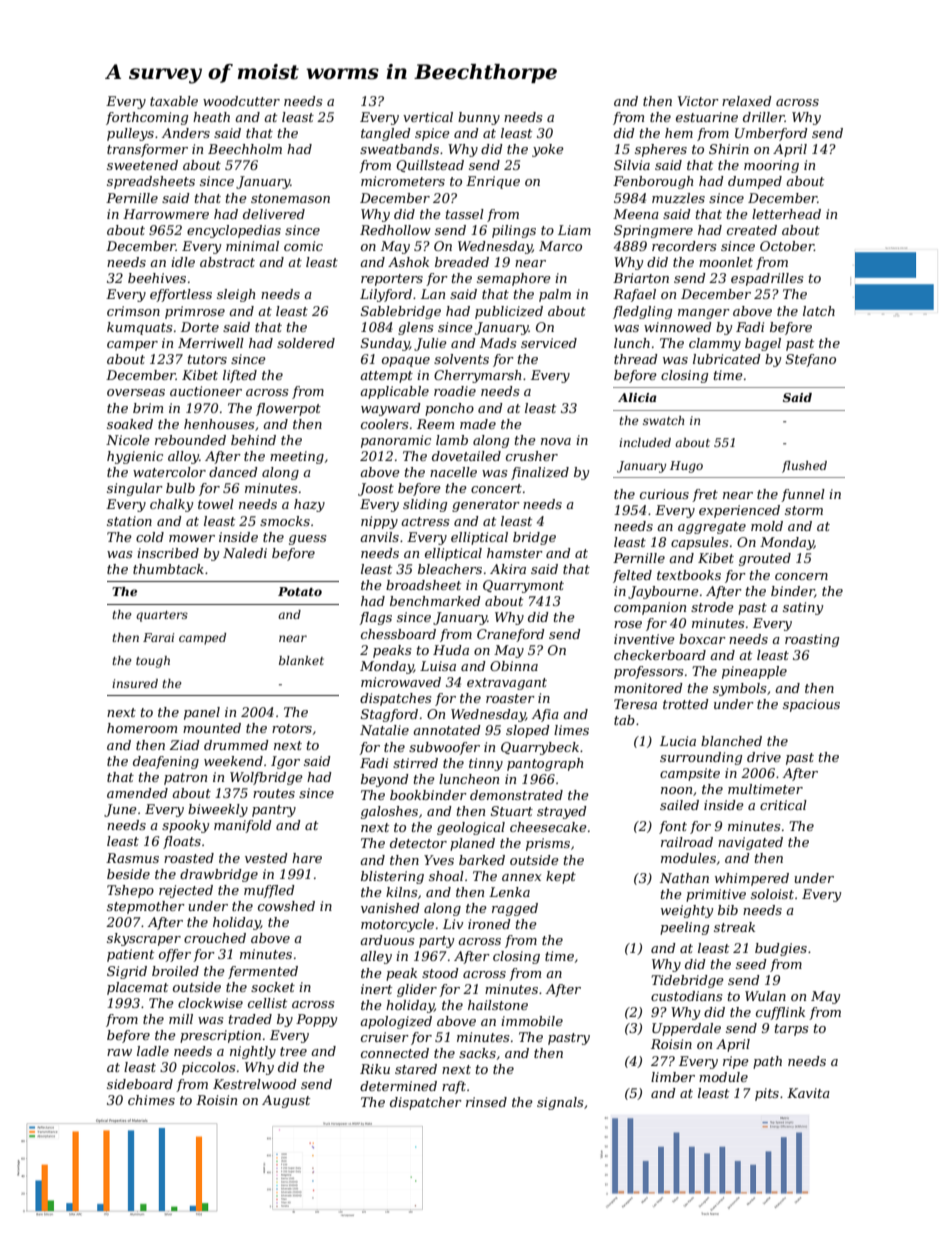  I want to click on flushed, so click(804, 467).
